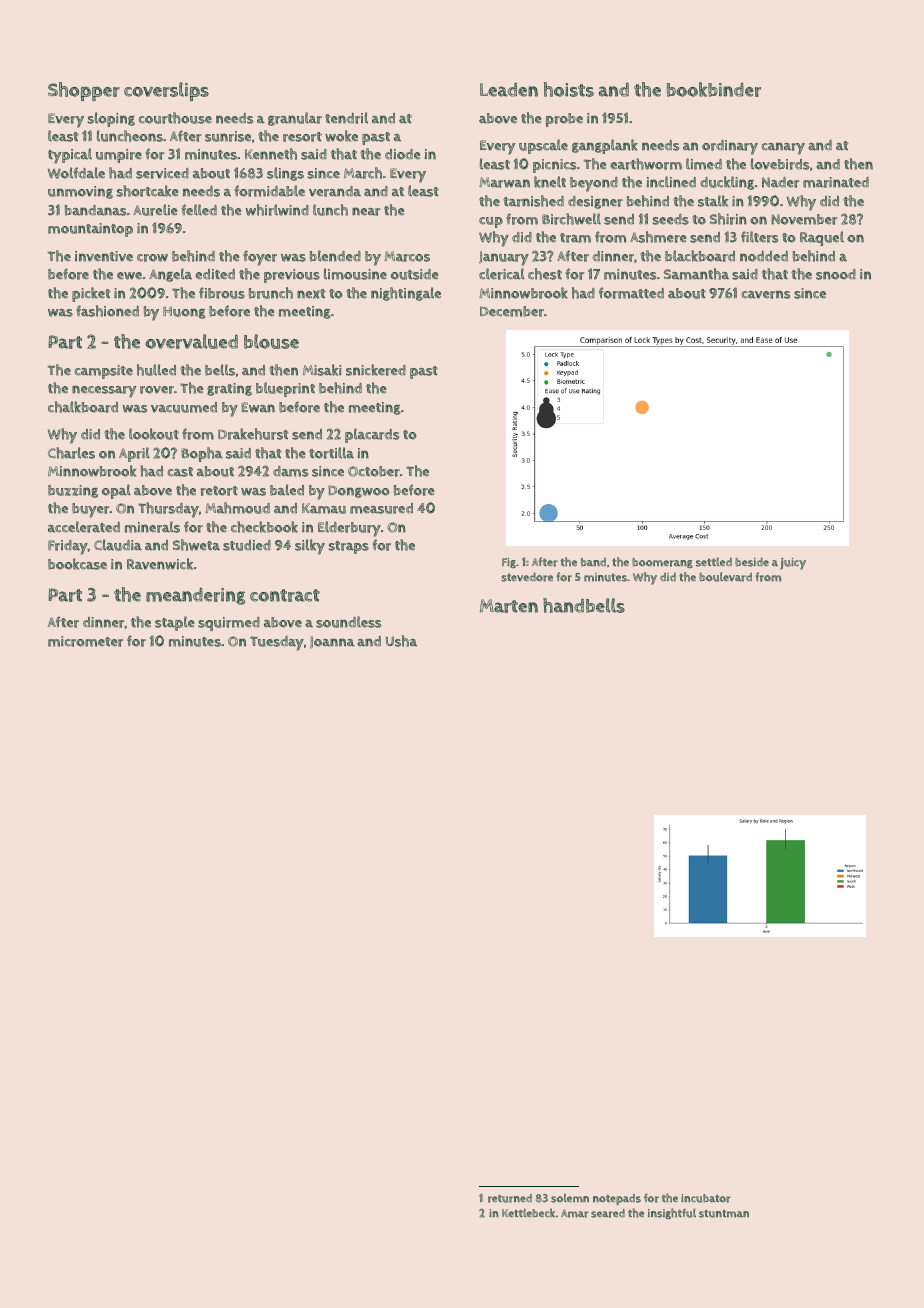 This page has height=1308, width=924. Describe the element at coordinates (793, 564) in the page. I see `juicy` at that location.
